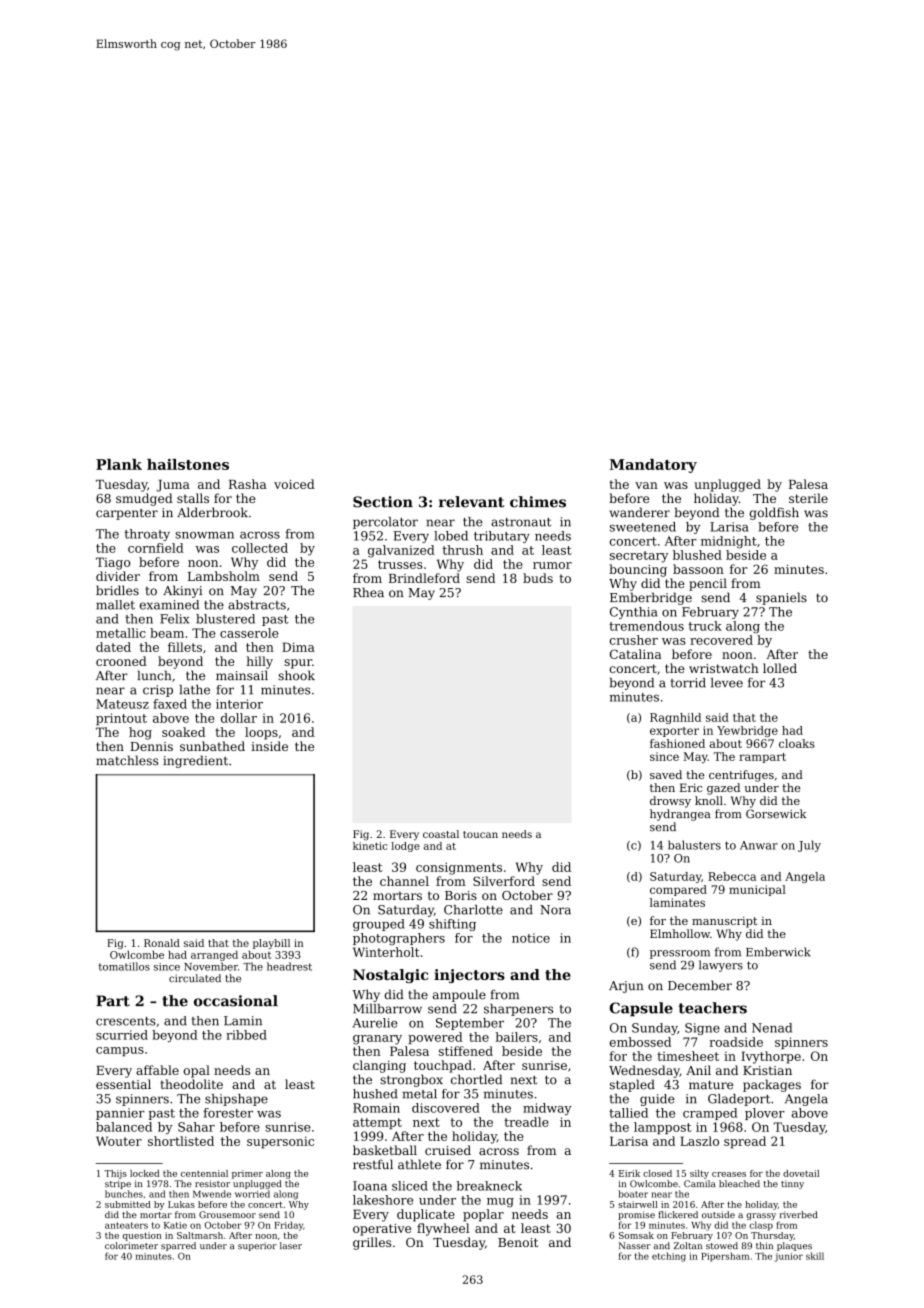  I want to click on coastal, so click(441, 834).
